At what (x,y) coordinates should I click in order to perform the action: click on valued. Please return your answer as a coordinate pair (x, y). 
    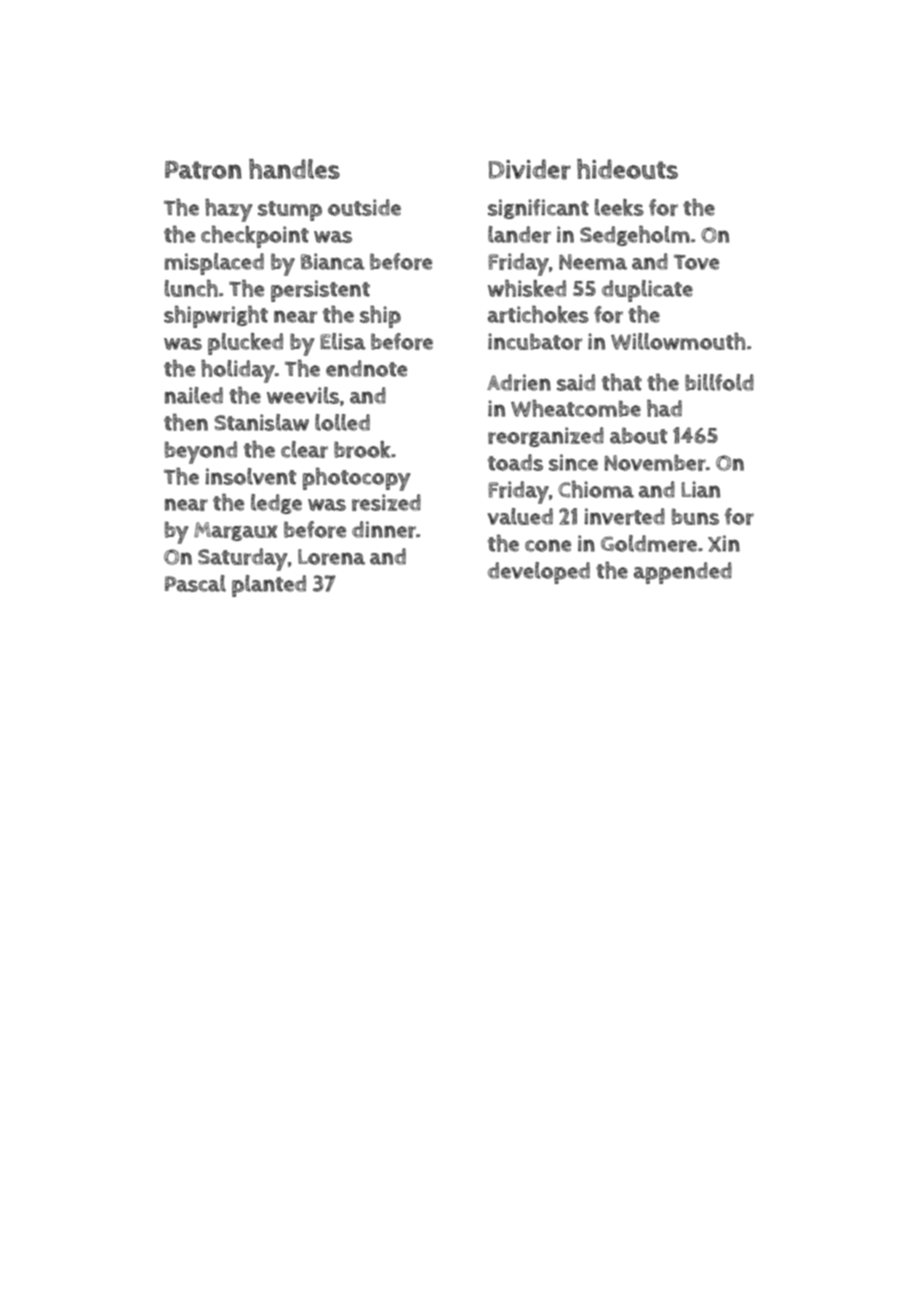
    Looking at the image, I should click on (520, 516).
